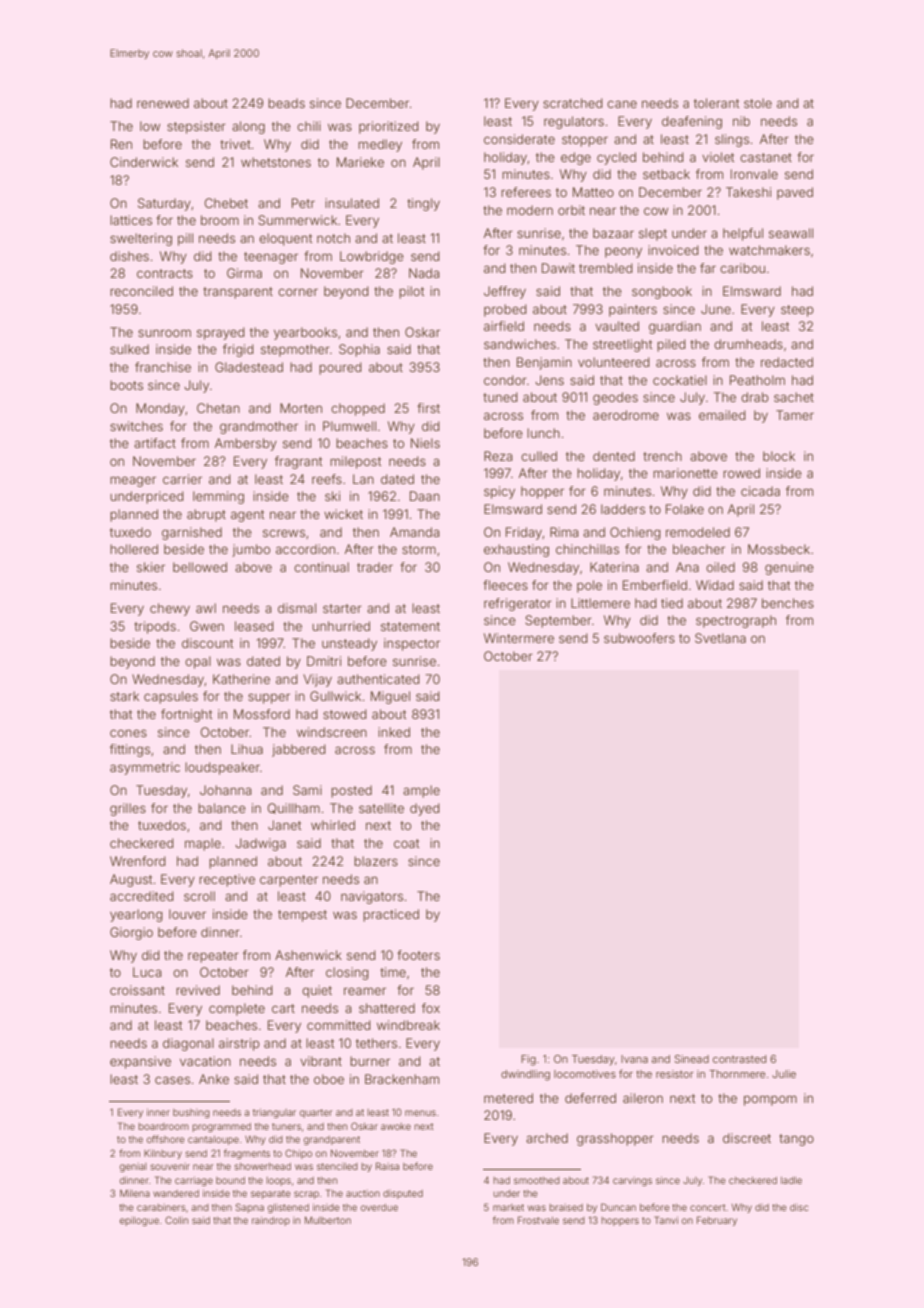 Image resolution: width=924 pixels, height=1308 pixels. What do you see at coordinates (411, 292) in the screenshot?
I see `pilot` at bounding box center [411, 292].
